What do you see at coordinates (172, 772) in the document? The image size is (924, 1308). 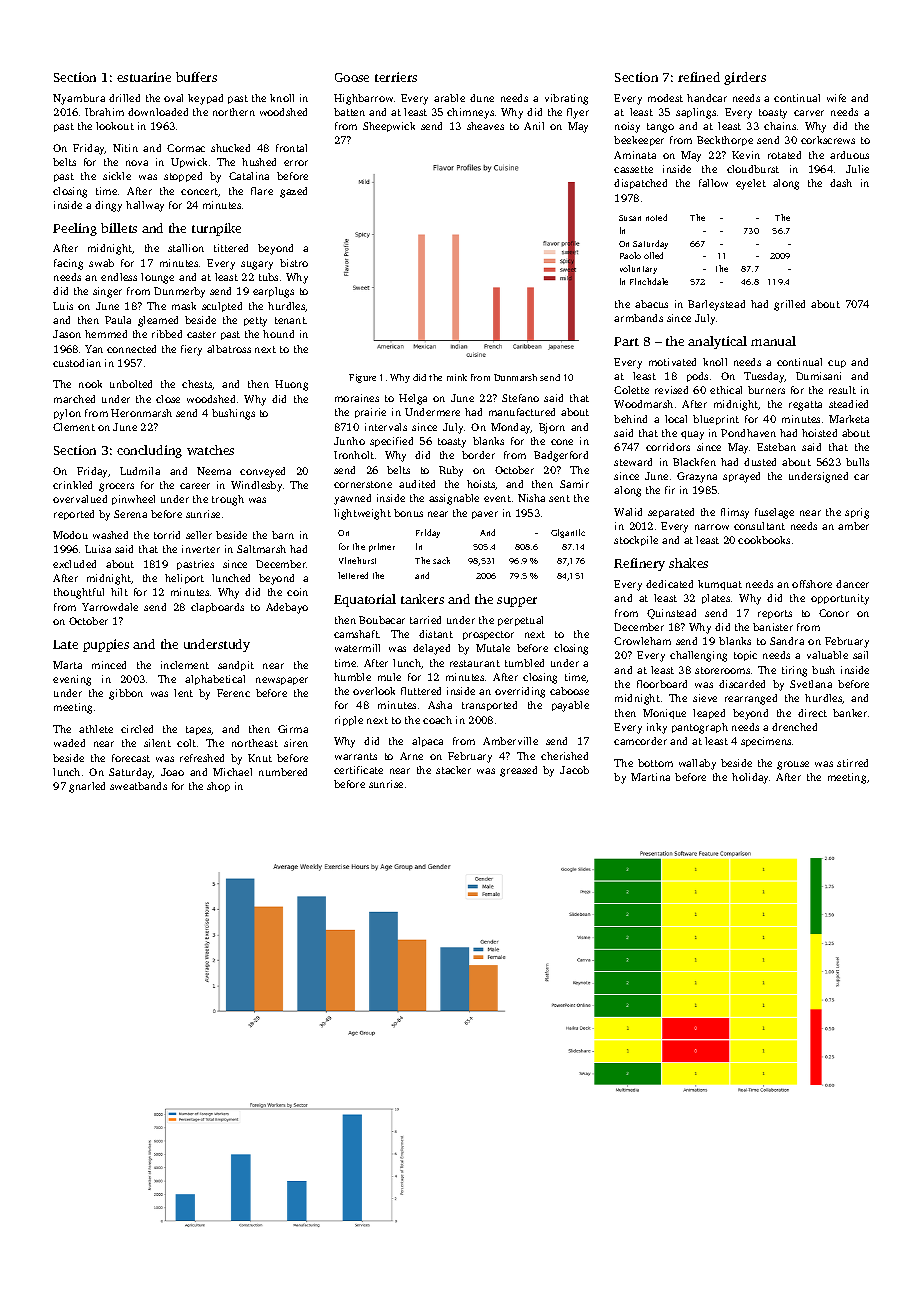 I see `Joao` at bounding box center [172, 772].
